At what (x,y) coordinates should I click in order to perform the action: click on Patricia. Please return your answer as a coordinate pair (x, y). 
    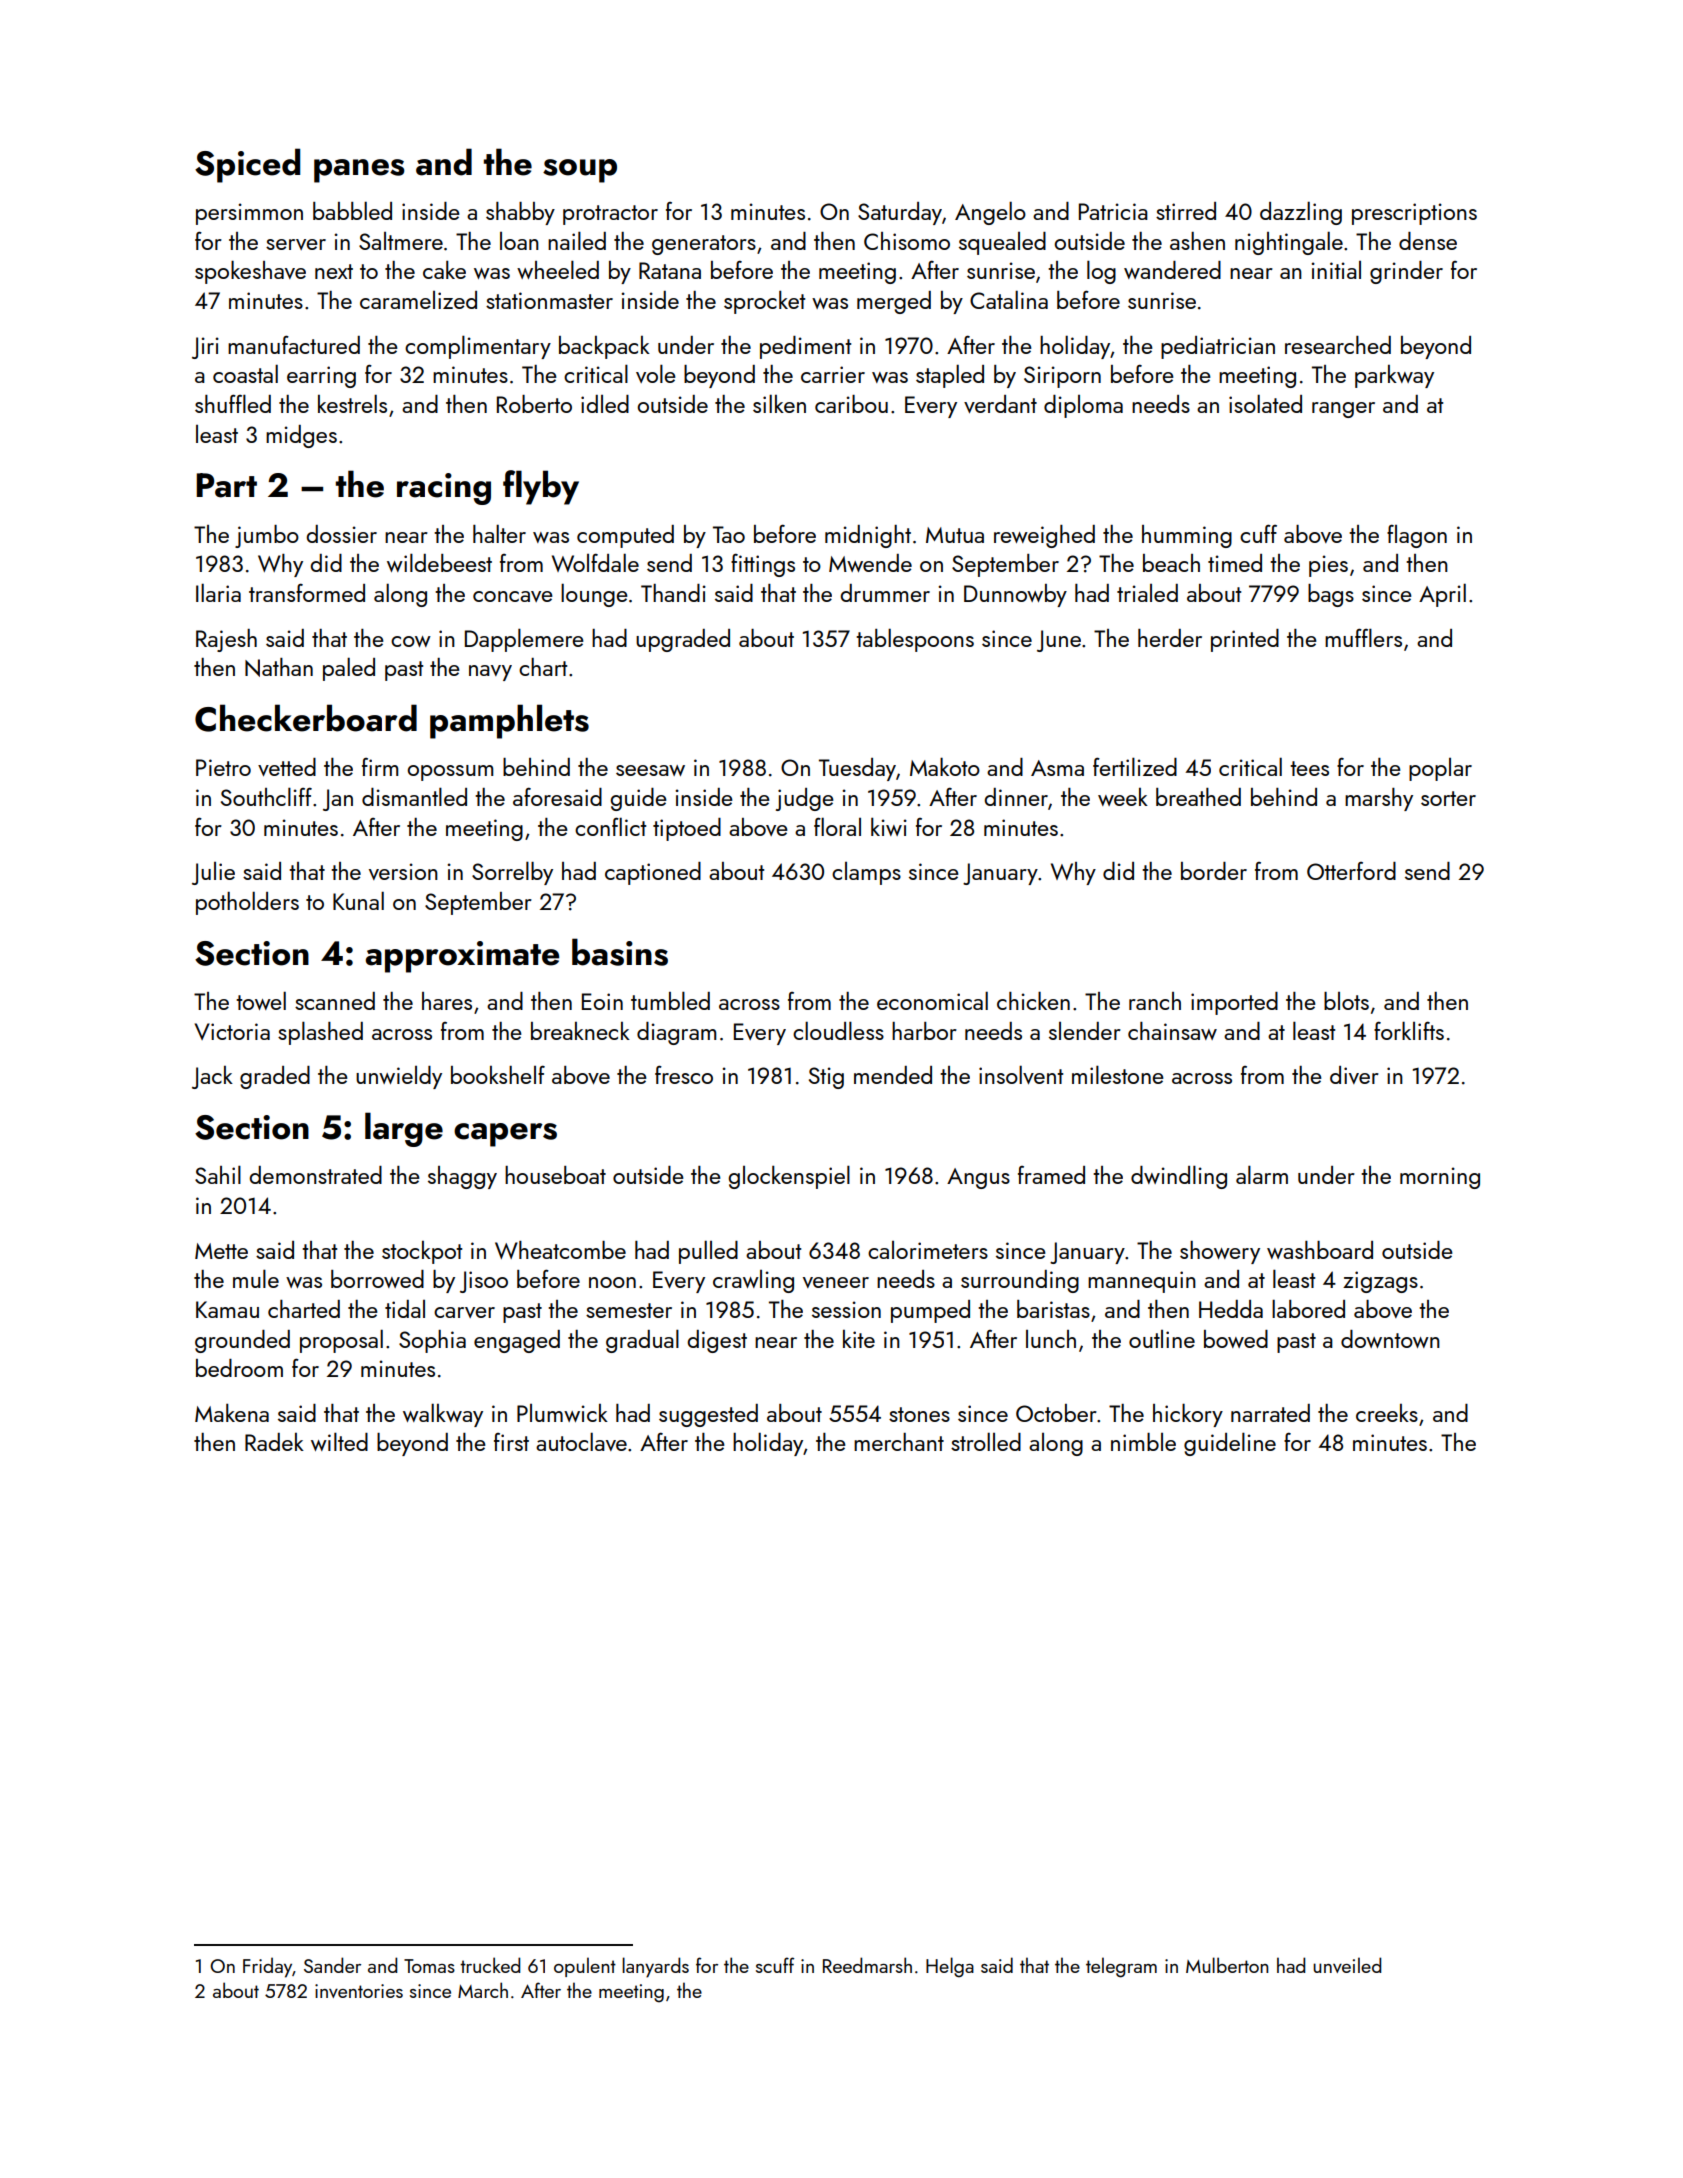
    Looking at the image, I should click on (1113, 211).
